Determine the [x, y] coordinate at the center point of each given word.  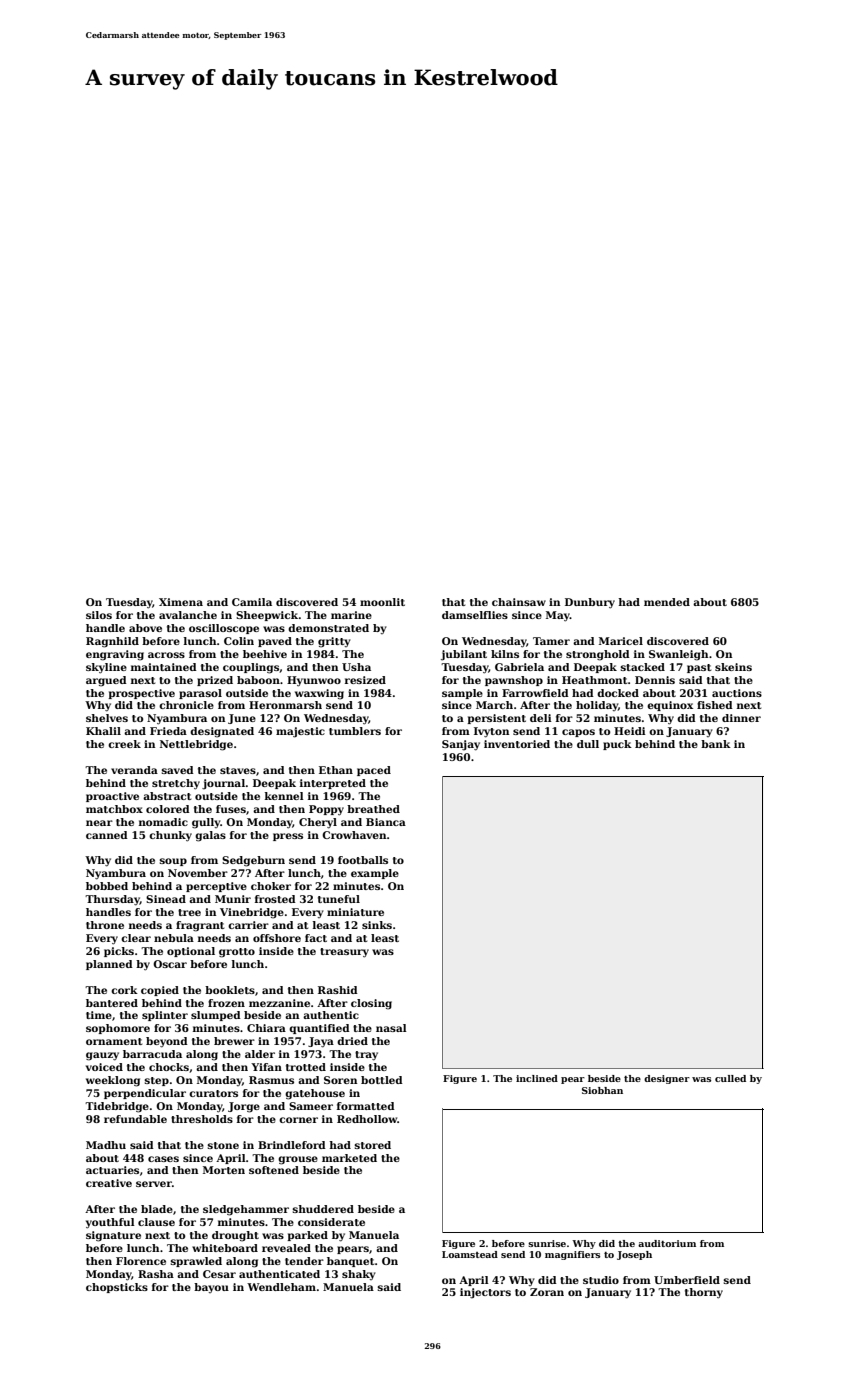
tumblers [355, 731]
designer [667, 1079]
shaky [359, 1275]
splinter [165, 1016]
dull [588, 744]
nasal [391, 1028]
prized [215, 681]
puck [617, 745]
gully [206, 823]
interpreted [333, 784]
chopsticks [117, 1288]
